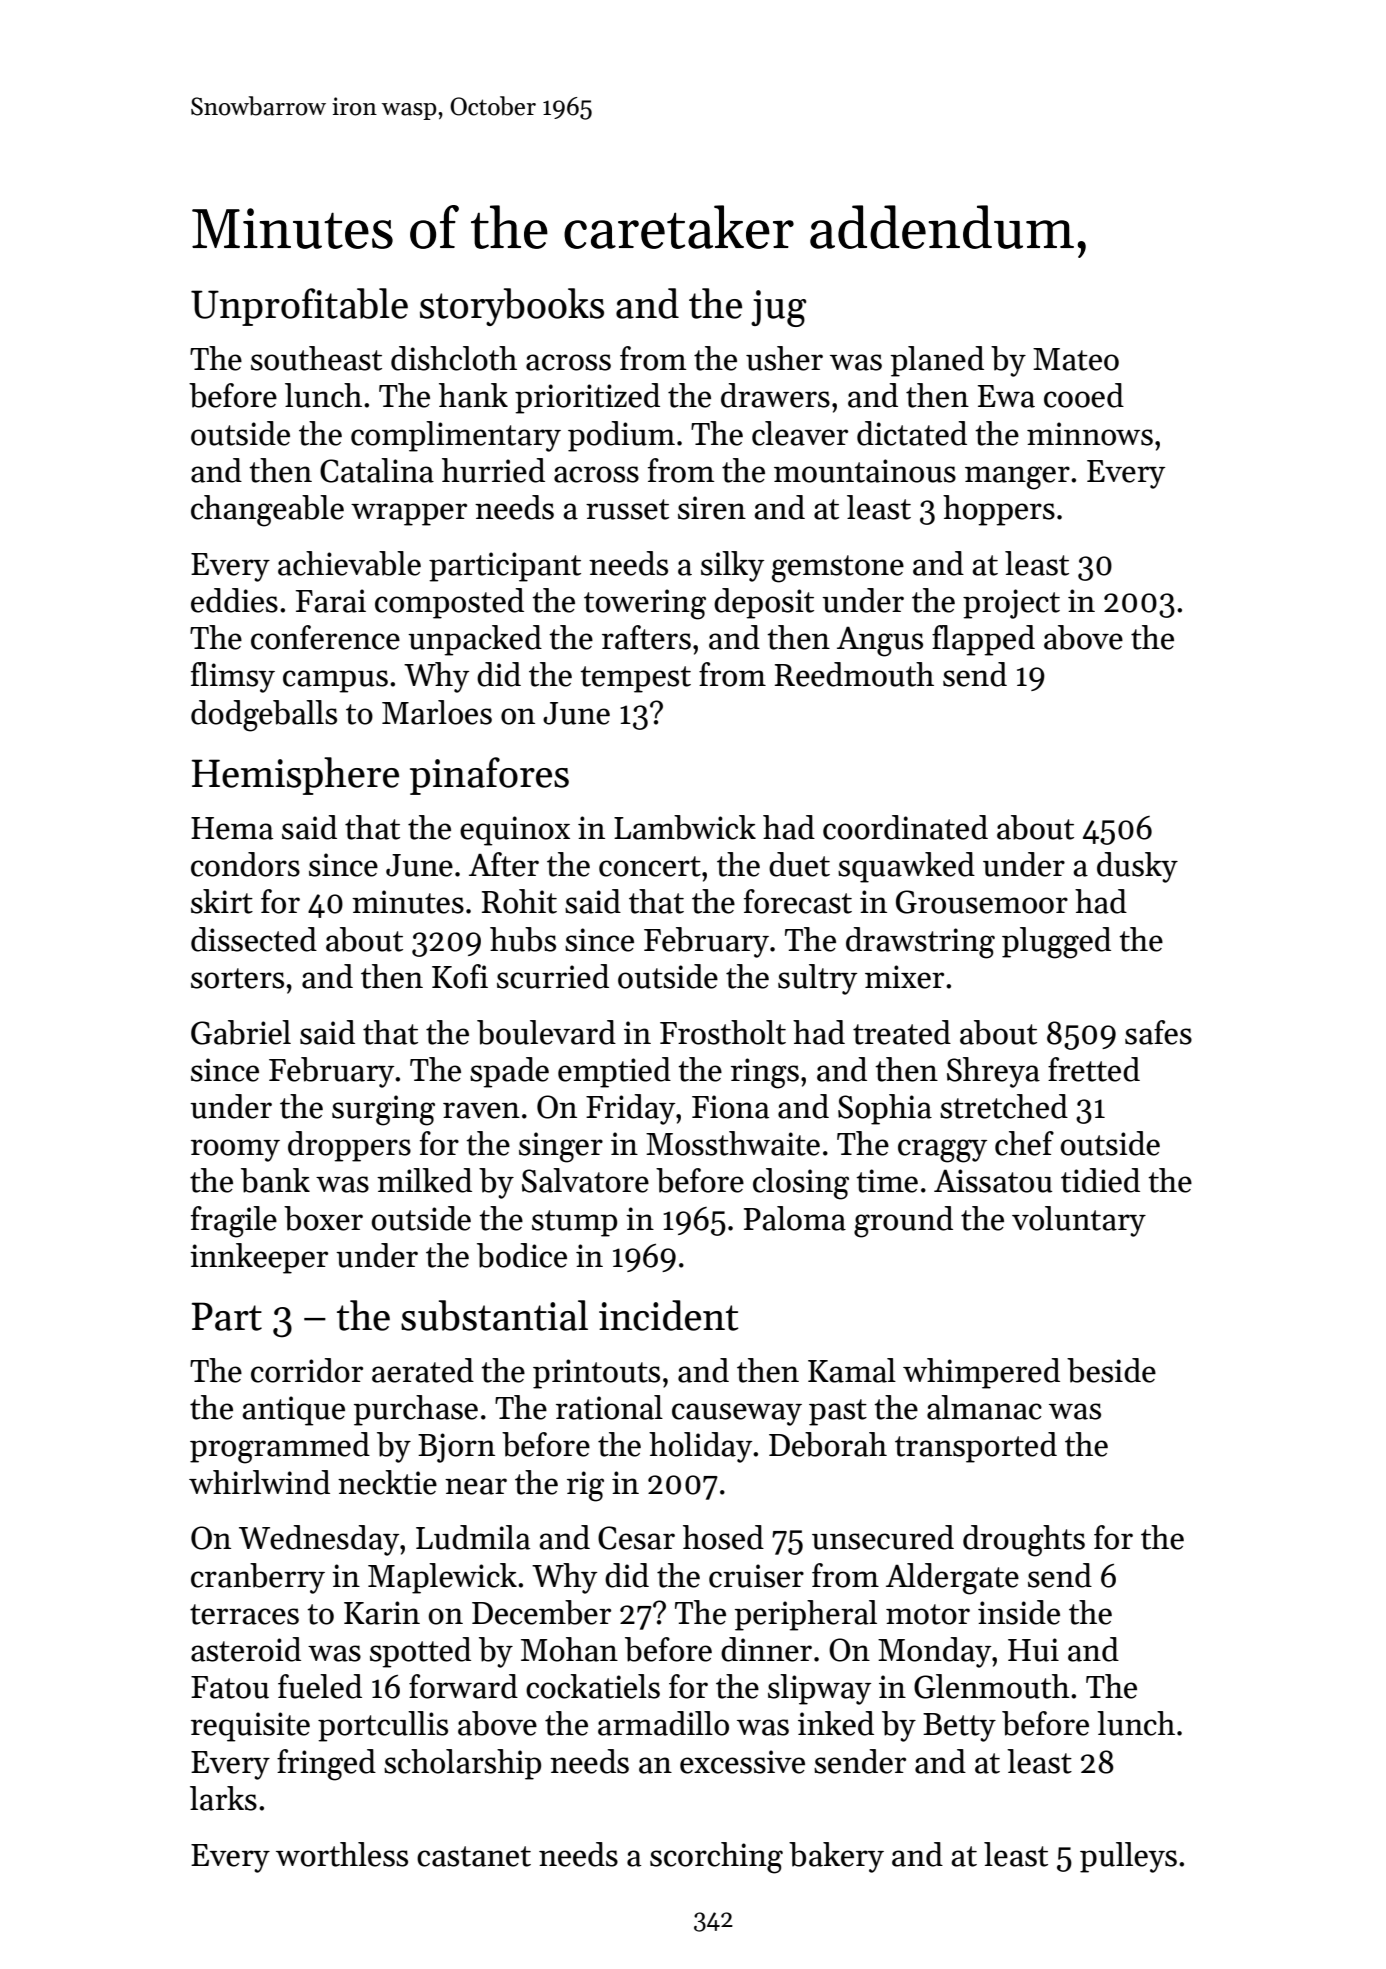 The width and height of the screenshot is (1386, 1969). What do you see at coordinates (981, 1373) in the screenshot?
I see `whimpered` at bounding box center [981, 1373].
